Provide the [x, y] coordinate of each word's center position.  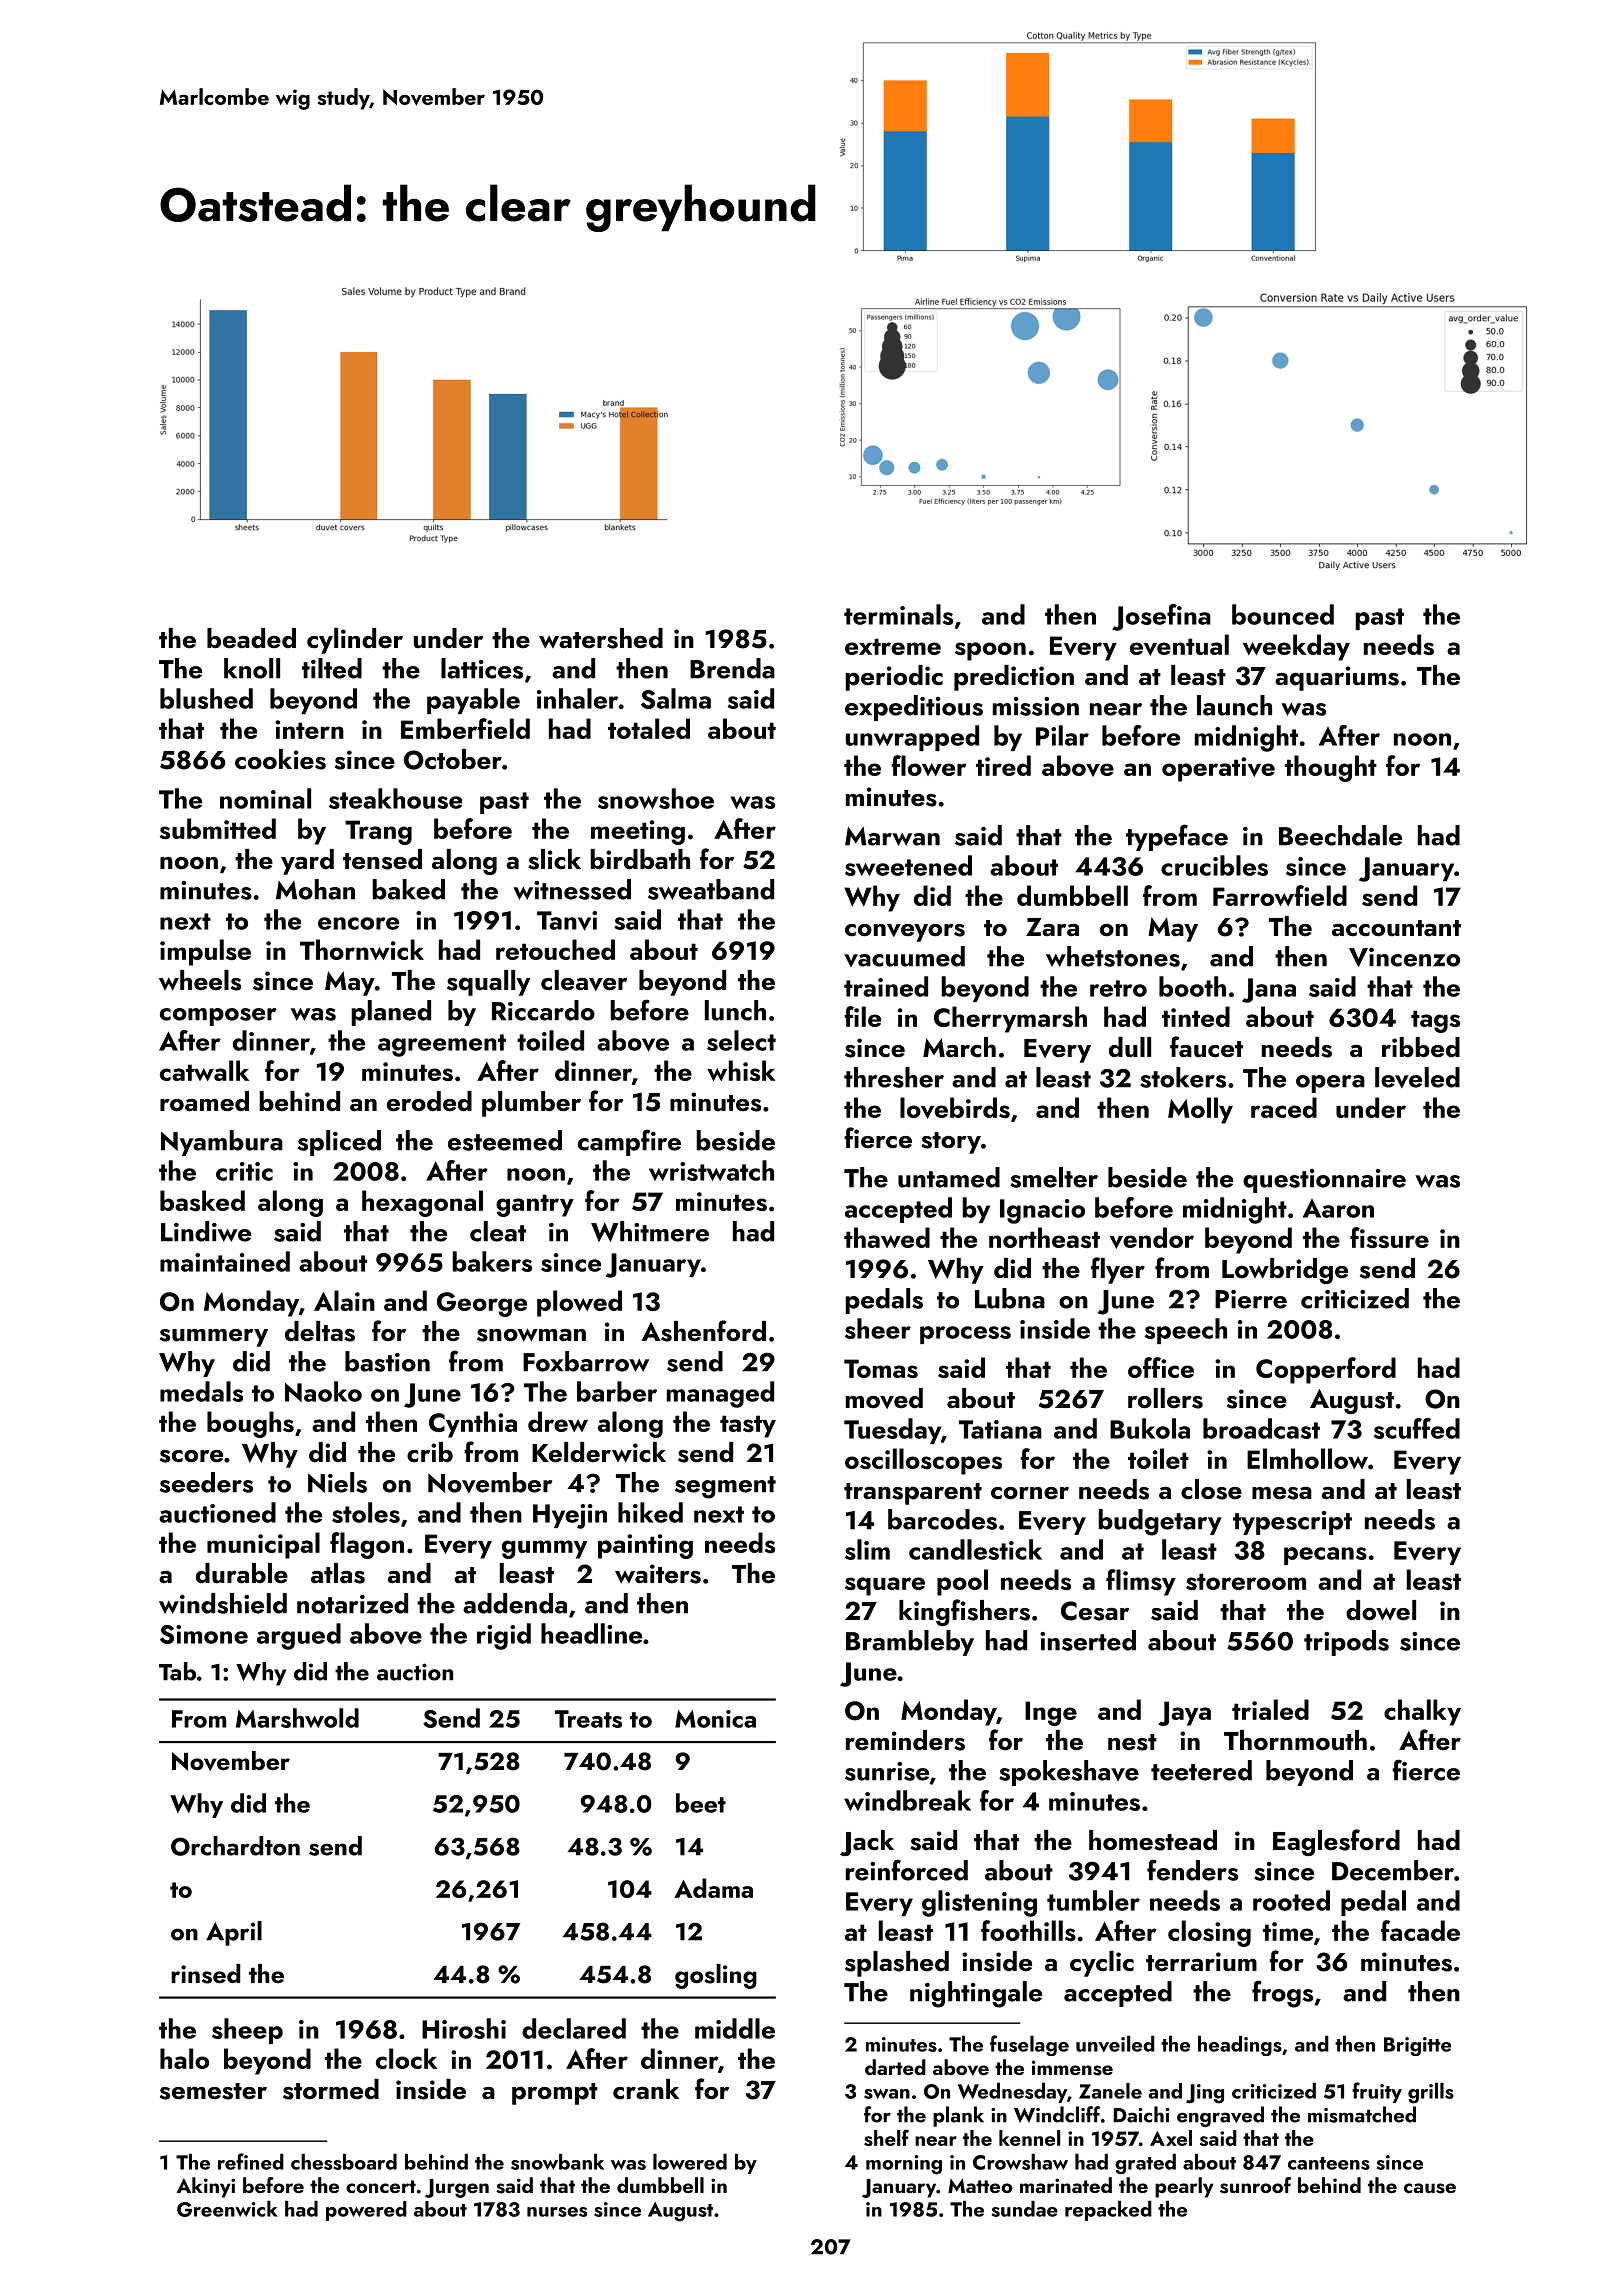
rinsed [205, 1974]
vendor [1152, 1238]
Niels [337, 1482]
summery [214, 1338]
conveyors [905, 933]
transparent [913, 1494]
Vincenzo [1404, 957]
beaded [251, 638]
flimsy [1141, 1582]
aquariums [1337, 678]
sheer [878, 1328]
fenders [1192, 1870]
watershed [601, 638]
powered [366, 2211]
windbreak [907, 1800]
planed [391, 1013]
